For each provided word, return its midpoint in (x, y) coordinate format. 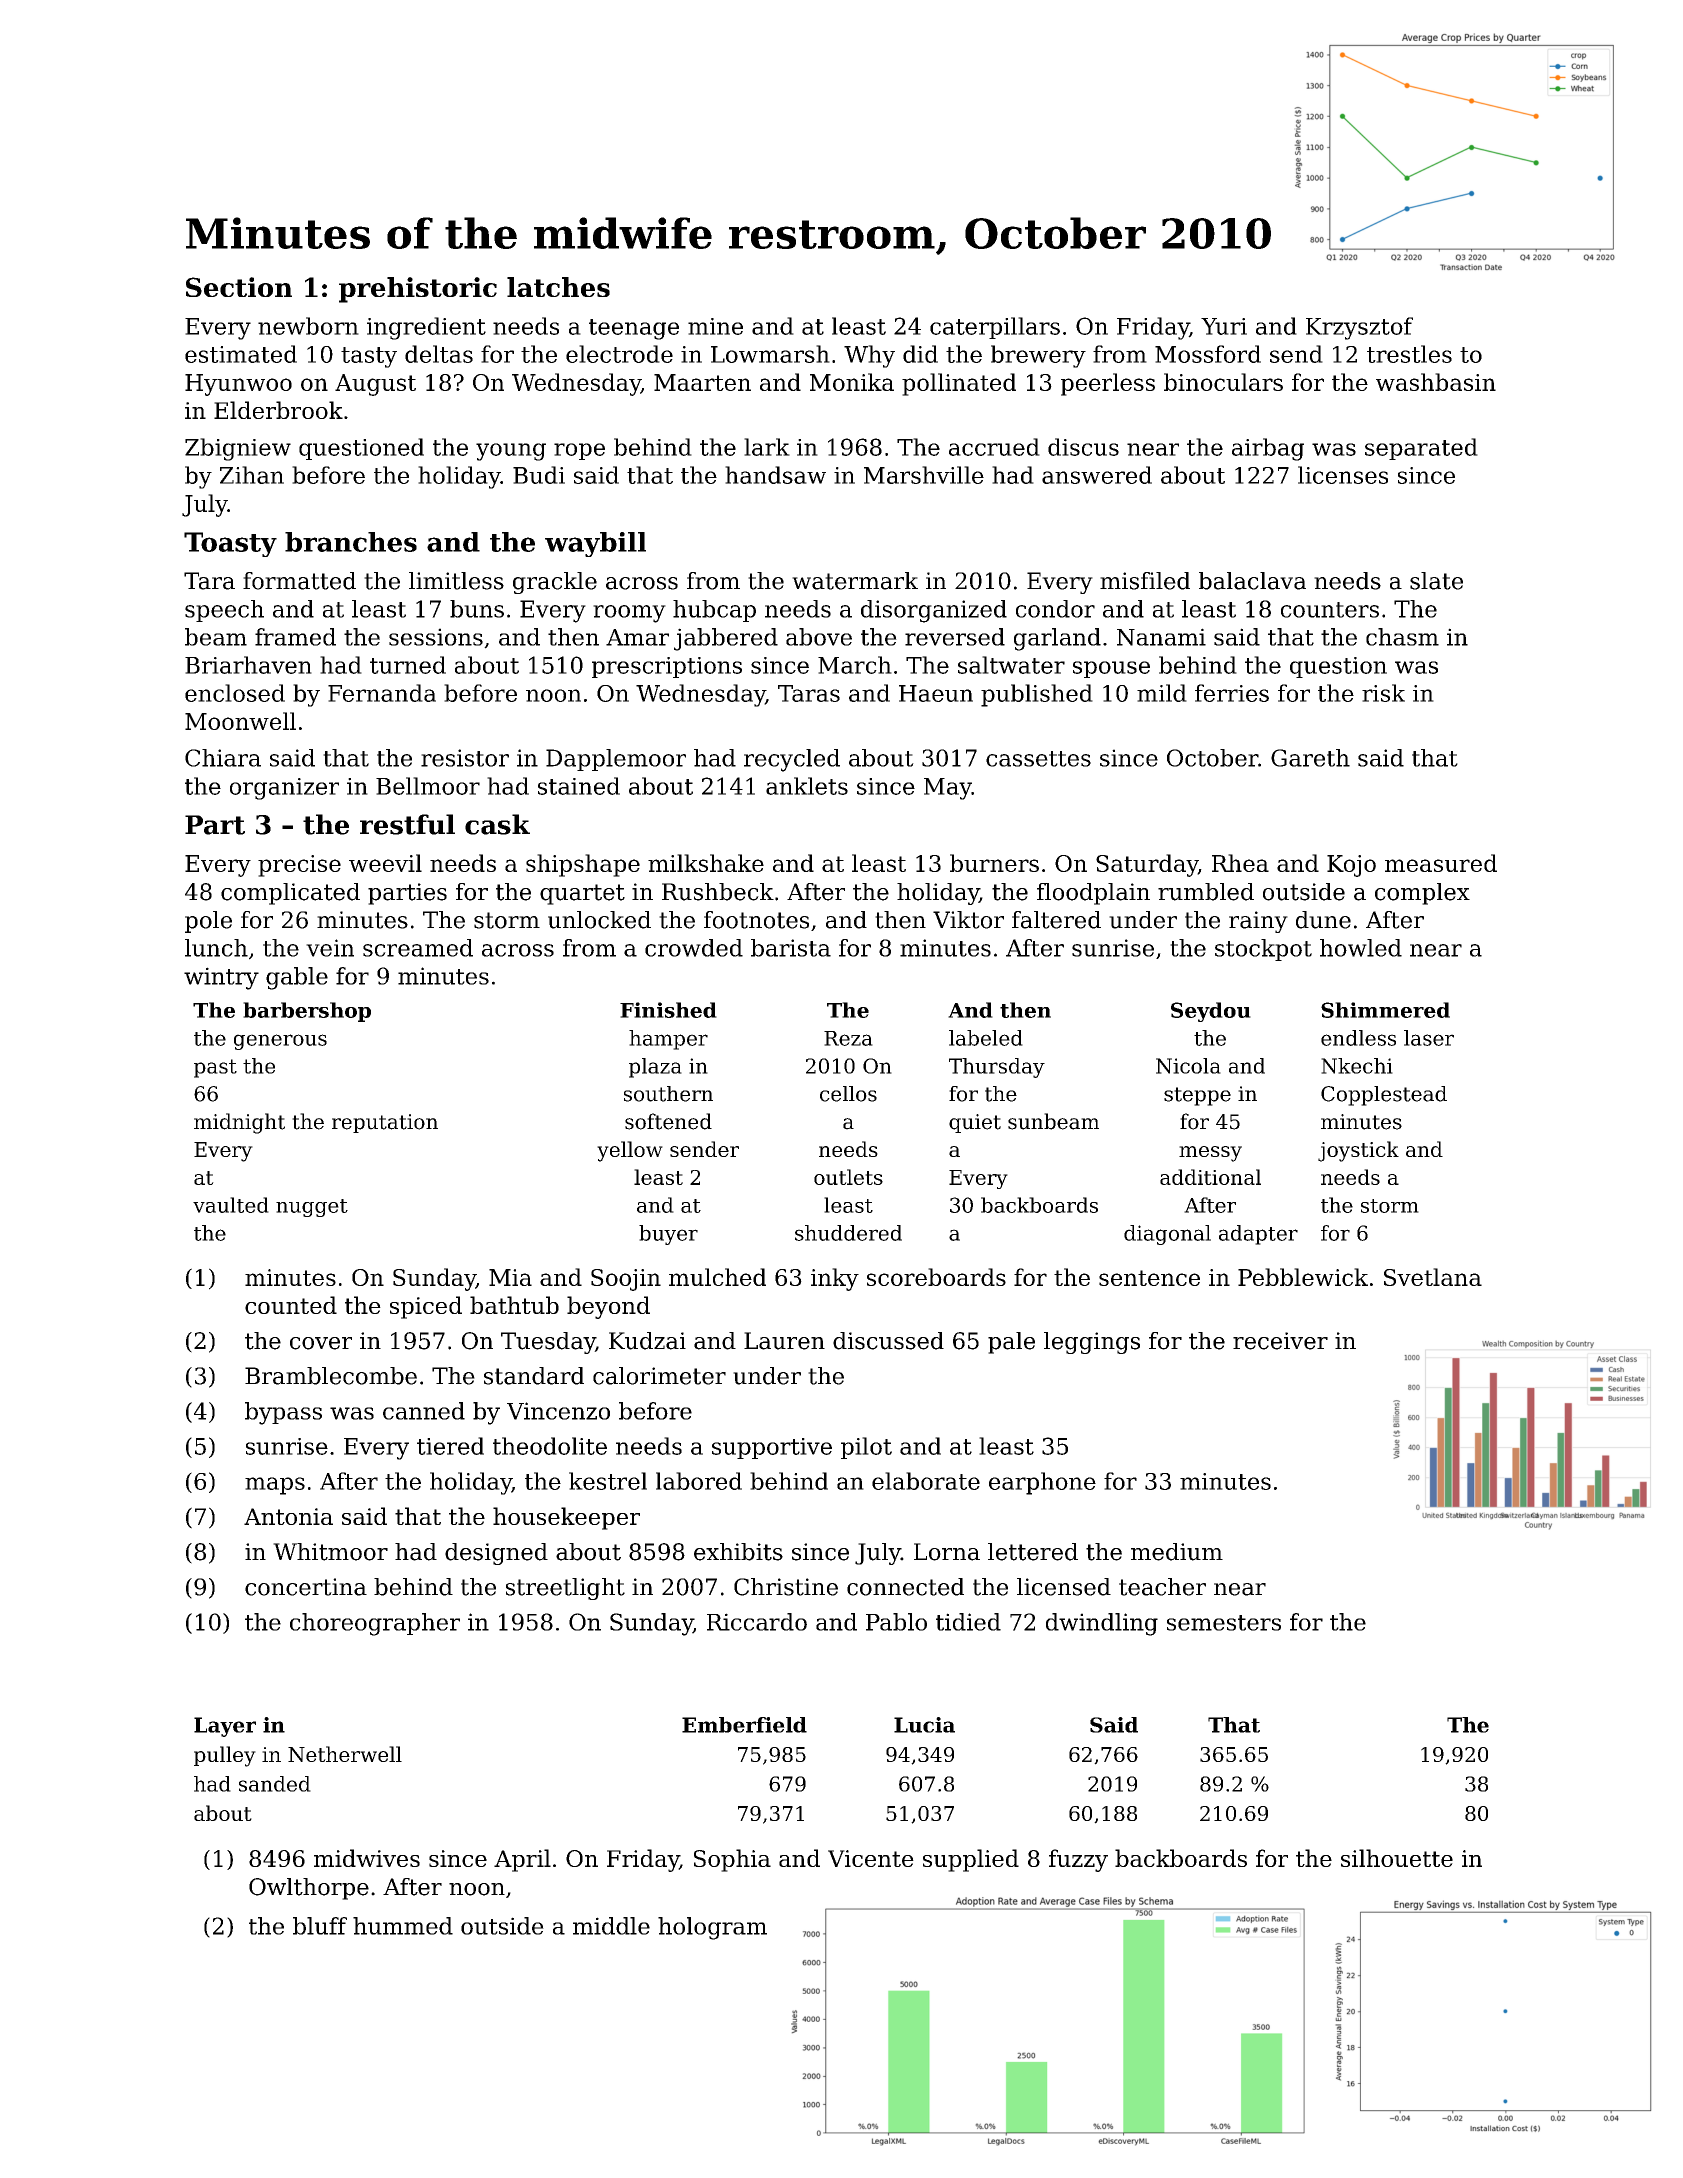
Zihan (252, 475)
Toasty (230, 544)
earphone (1042, 1483)
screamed (418, 948)
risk (1383, 693)
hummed (403, 1926)
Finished (668, 1010)
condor (1055, 609)
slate (1436, 581)
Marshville (924, 475)
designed (496, 1554)
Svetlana (1433, 1277)
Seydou (1211, 1012)
